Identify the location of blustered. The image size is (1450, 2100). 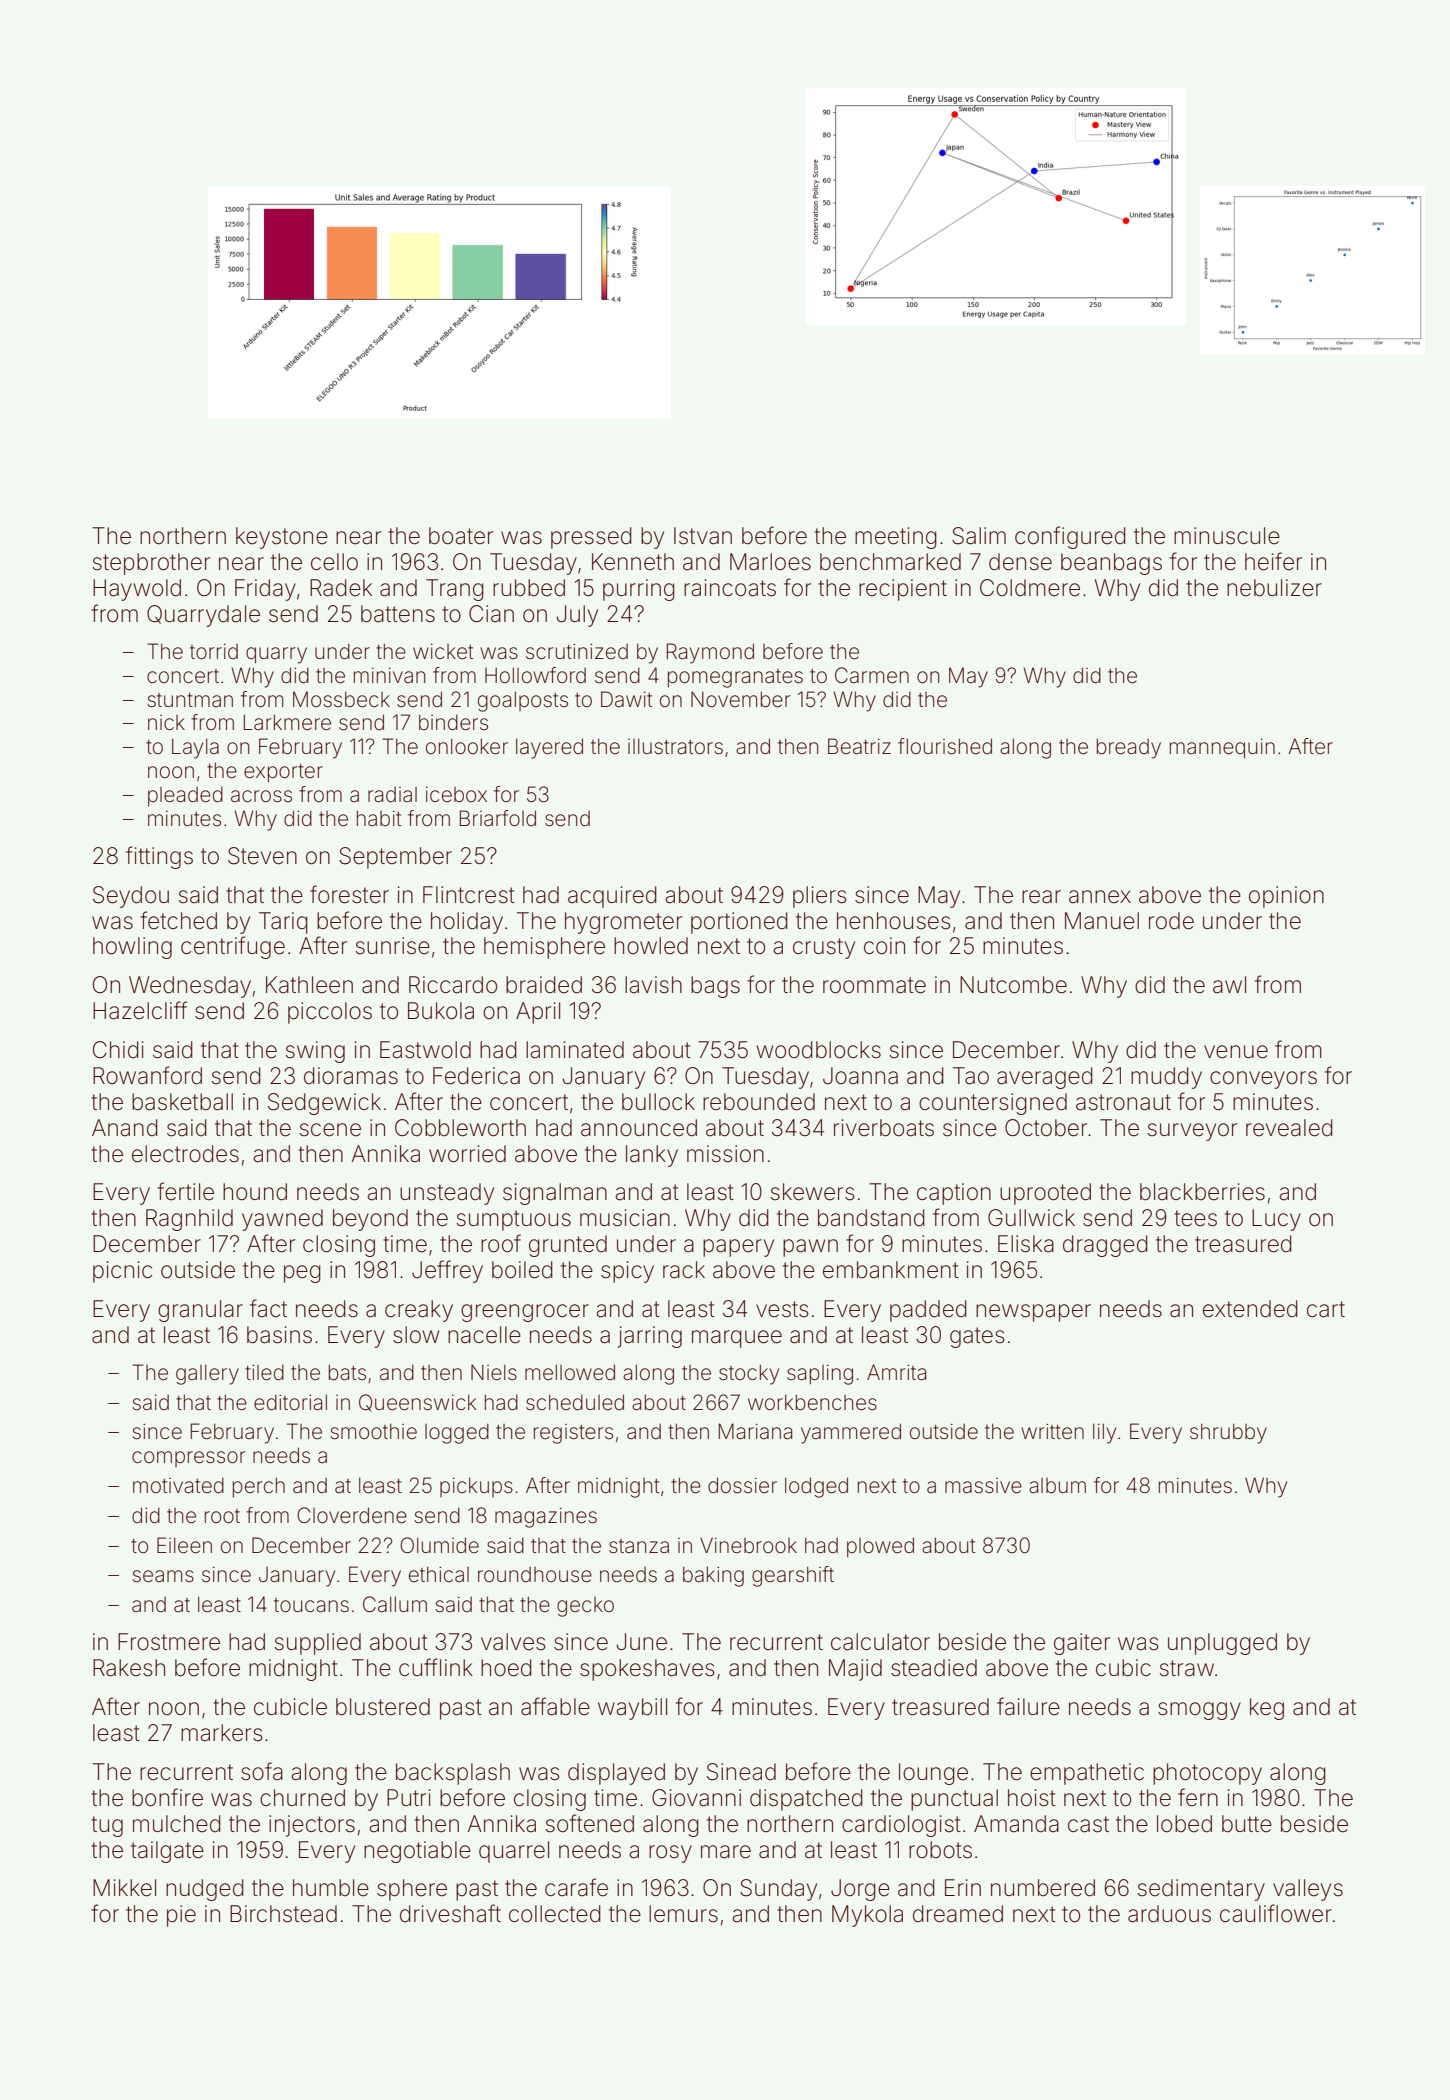
(383, 1707).
